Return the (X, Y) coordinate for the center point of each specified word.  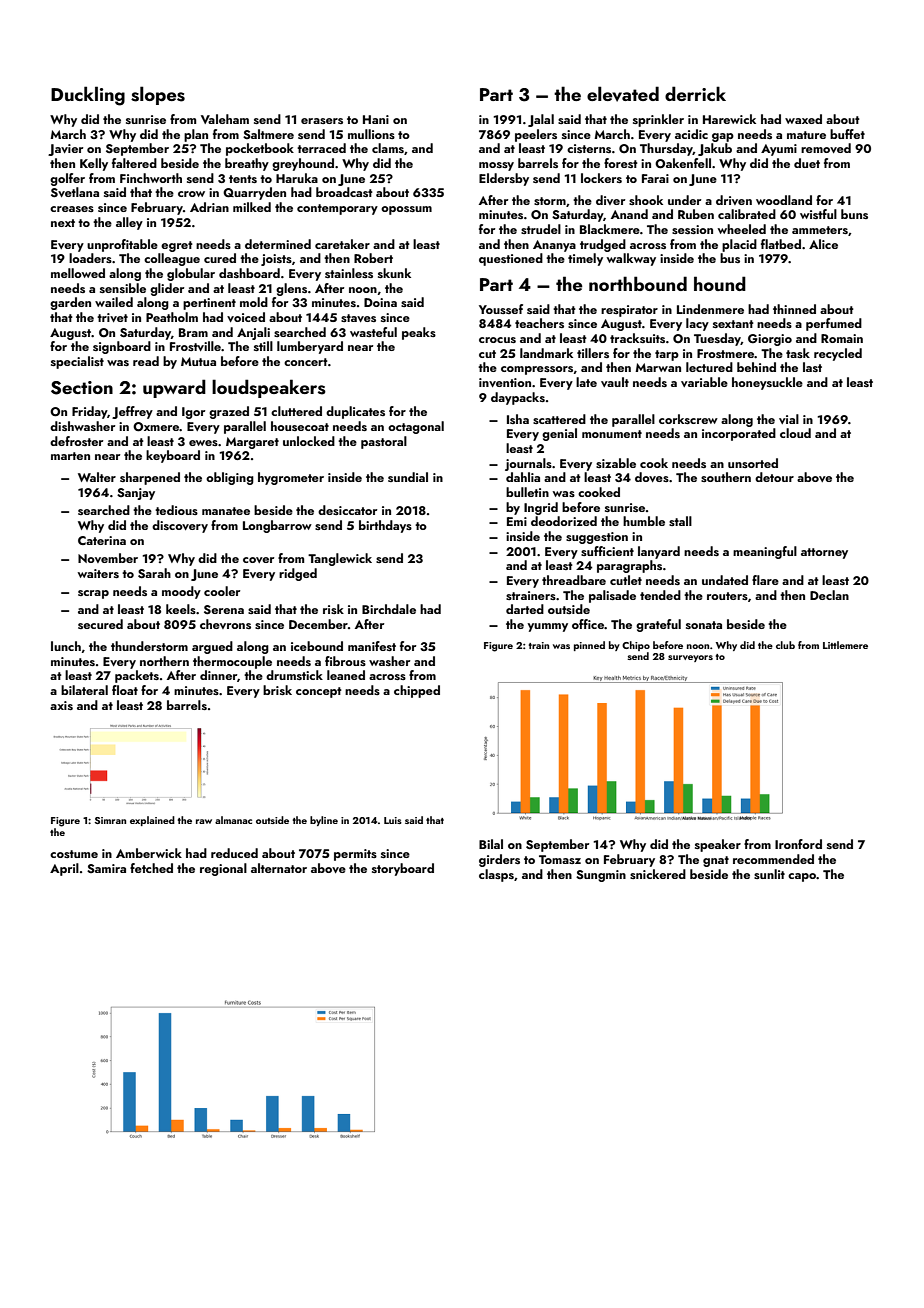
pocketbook (260, 149)
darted (525, 609)
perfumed (834, 324)
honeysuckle (767, 383)
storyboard (403, 869)
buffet (847, 134)
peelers (536, 135)
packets (137, 676)
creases (72, 209)
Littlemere (845, 645)
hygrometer (291, 478)
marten (70, 456)
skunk (394, 273)
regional (223, 869)
